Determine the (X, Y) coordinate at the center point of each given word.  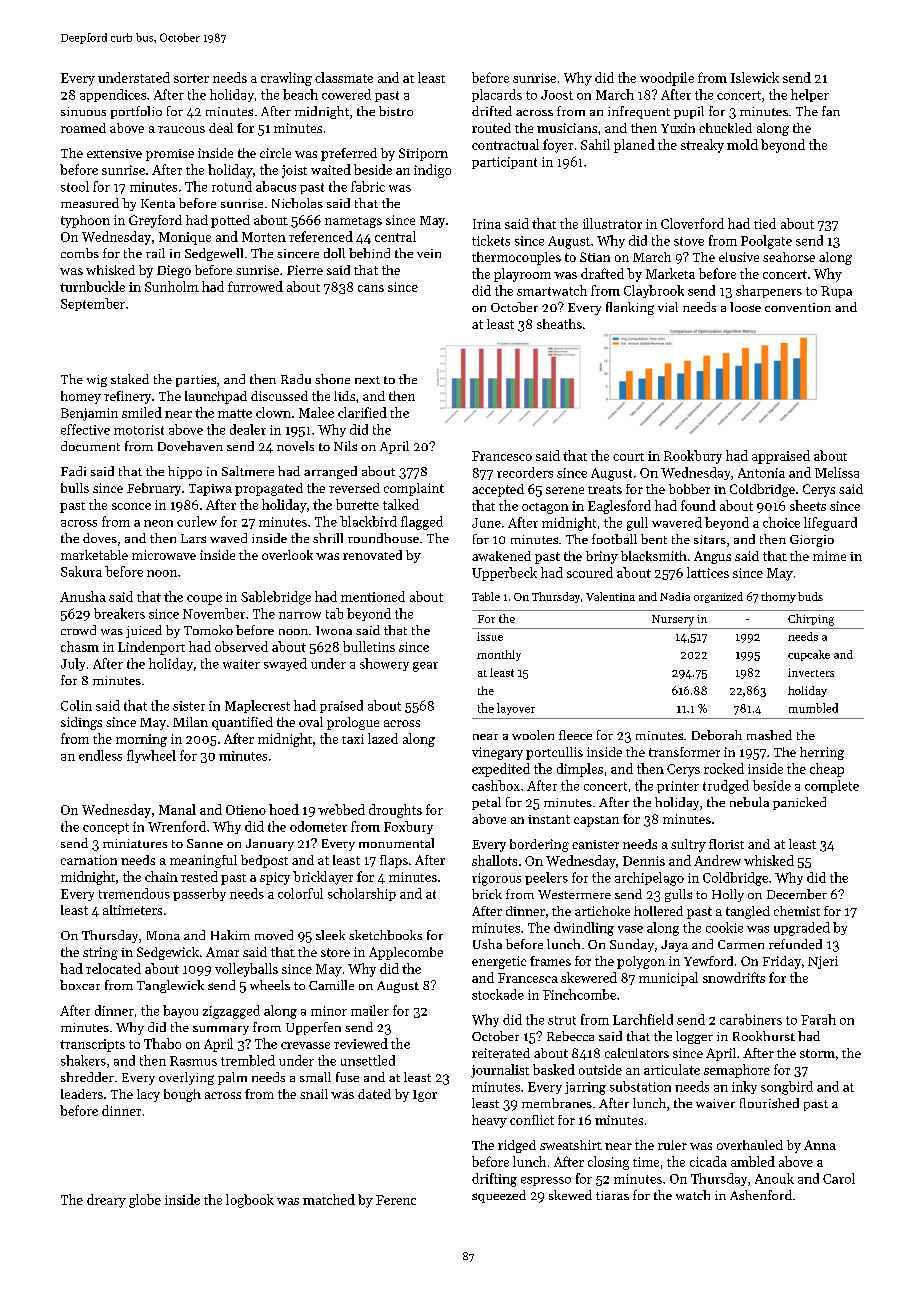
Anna (820, 1145)
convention (798, 307)
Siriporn (423, 154)
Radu (296, 379)
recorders (525, 472)
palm (232, 1078)
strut (562, 1020)
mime (829, 556)
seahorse (789, 257)
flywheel (151, 756)
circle (275, 153)
